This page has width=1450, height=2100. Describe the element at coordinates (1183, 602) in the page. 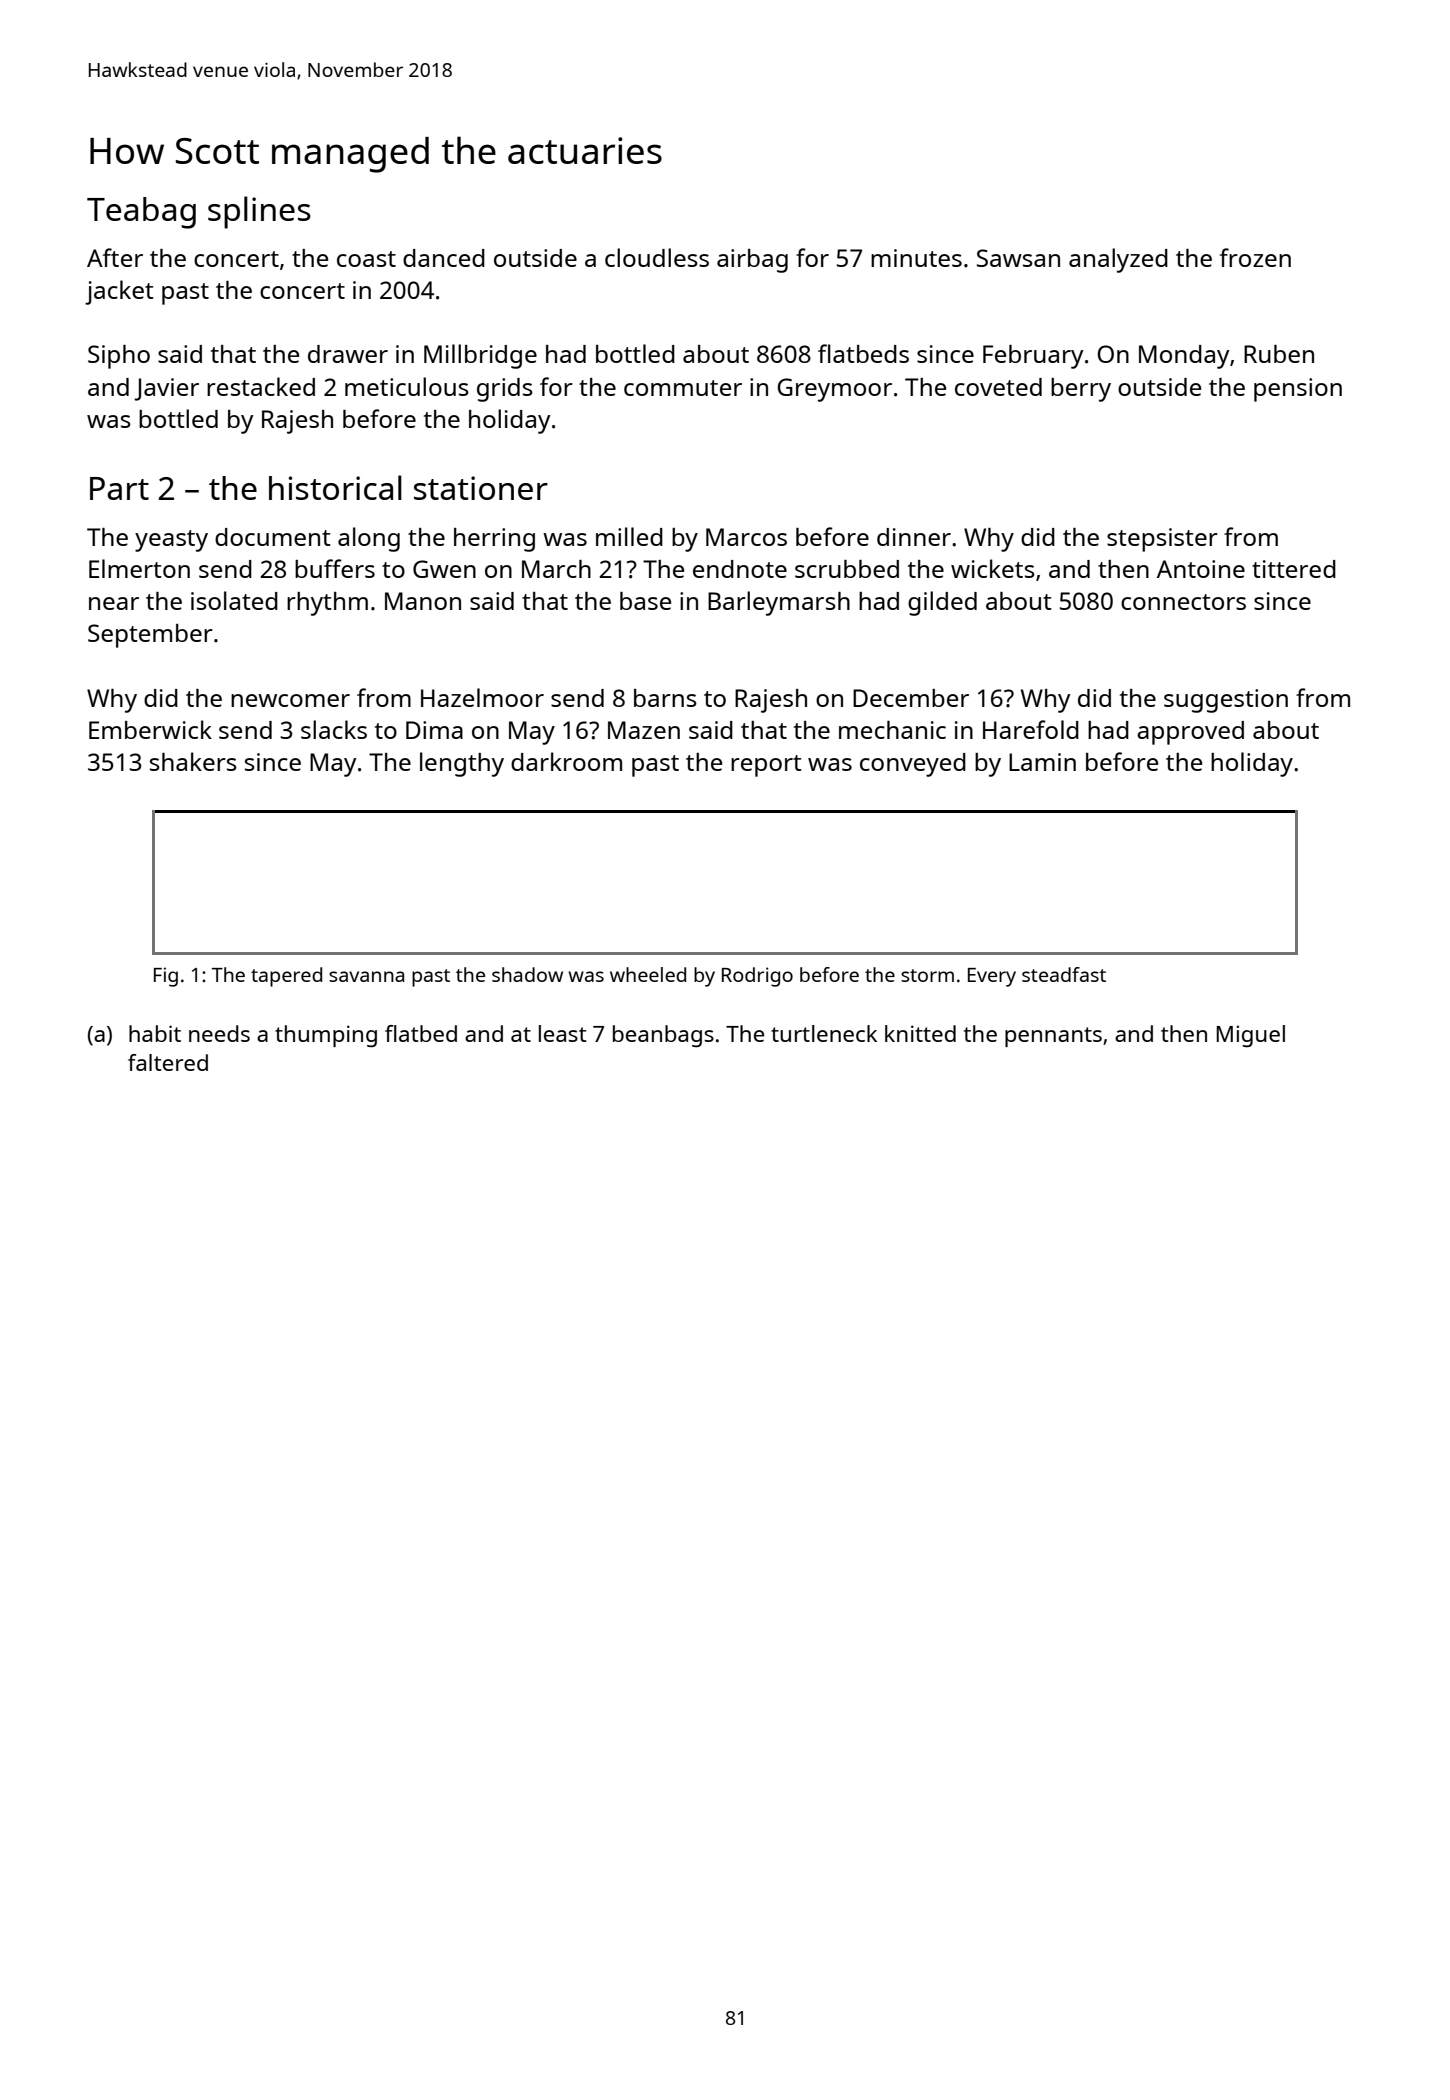

I see `connectors` at that location.
